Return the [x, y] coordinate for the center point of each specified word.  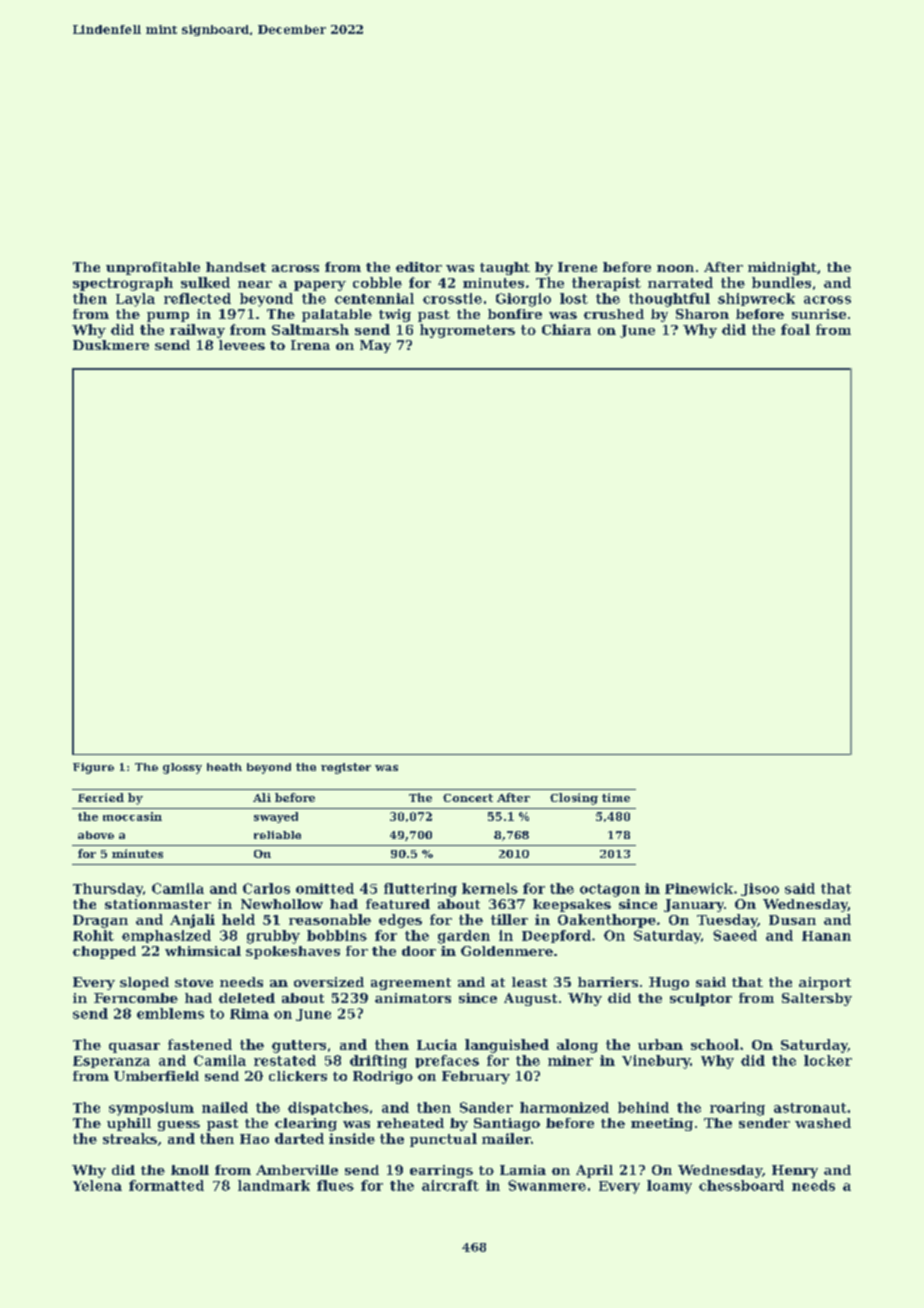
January [694, 905]
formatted [166, 1185]
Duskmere [111, 345]
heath [224, 767]
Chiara [566, 329]
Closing [574, 799]
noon [675, 268]
